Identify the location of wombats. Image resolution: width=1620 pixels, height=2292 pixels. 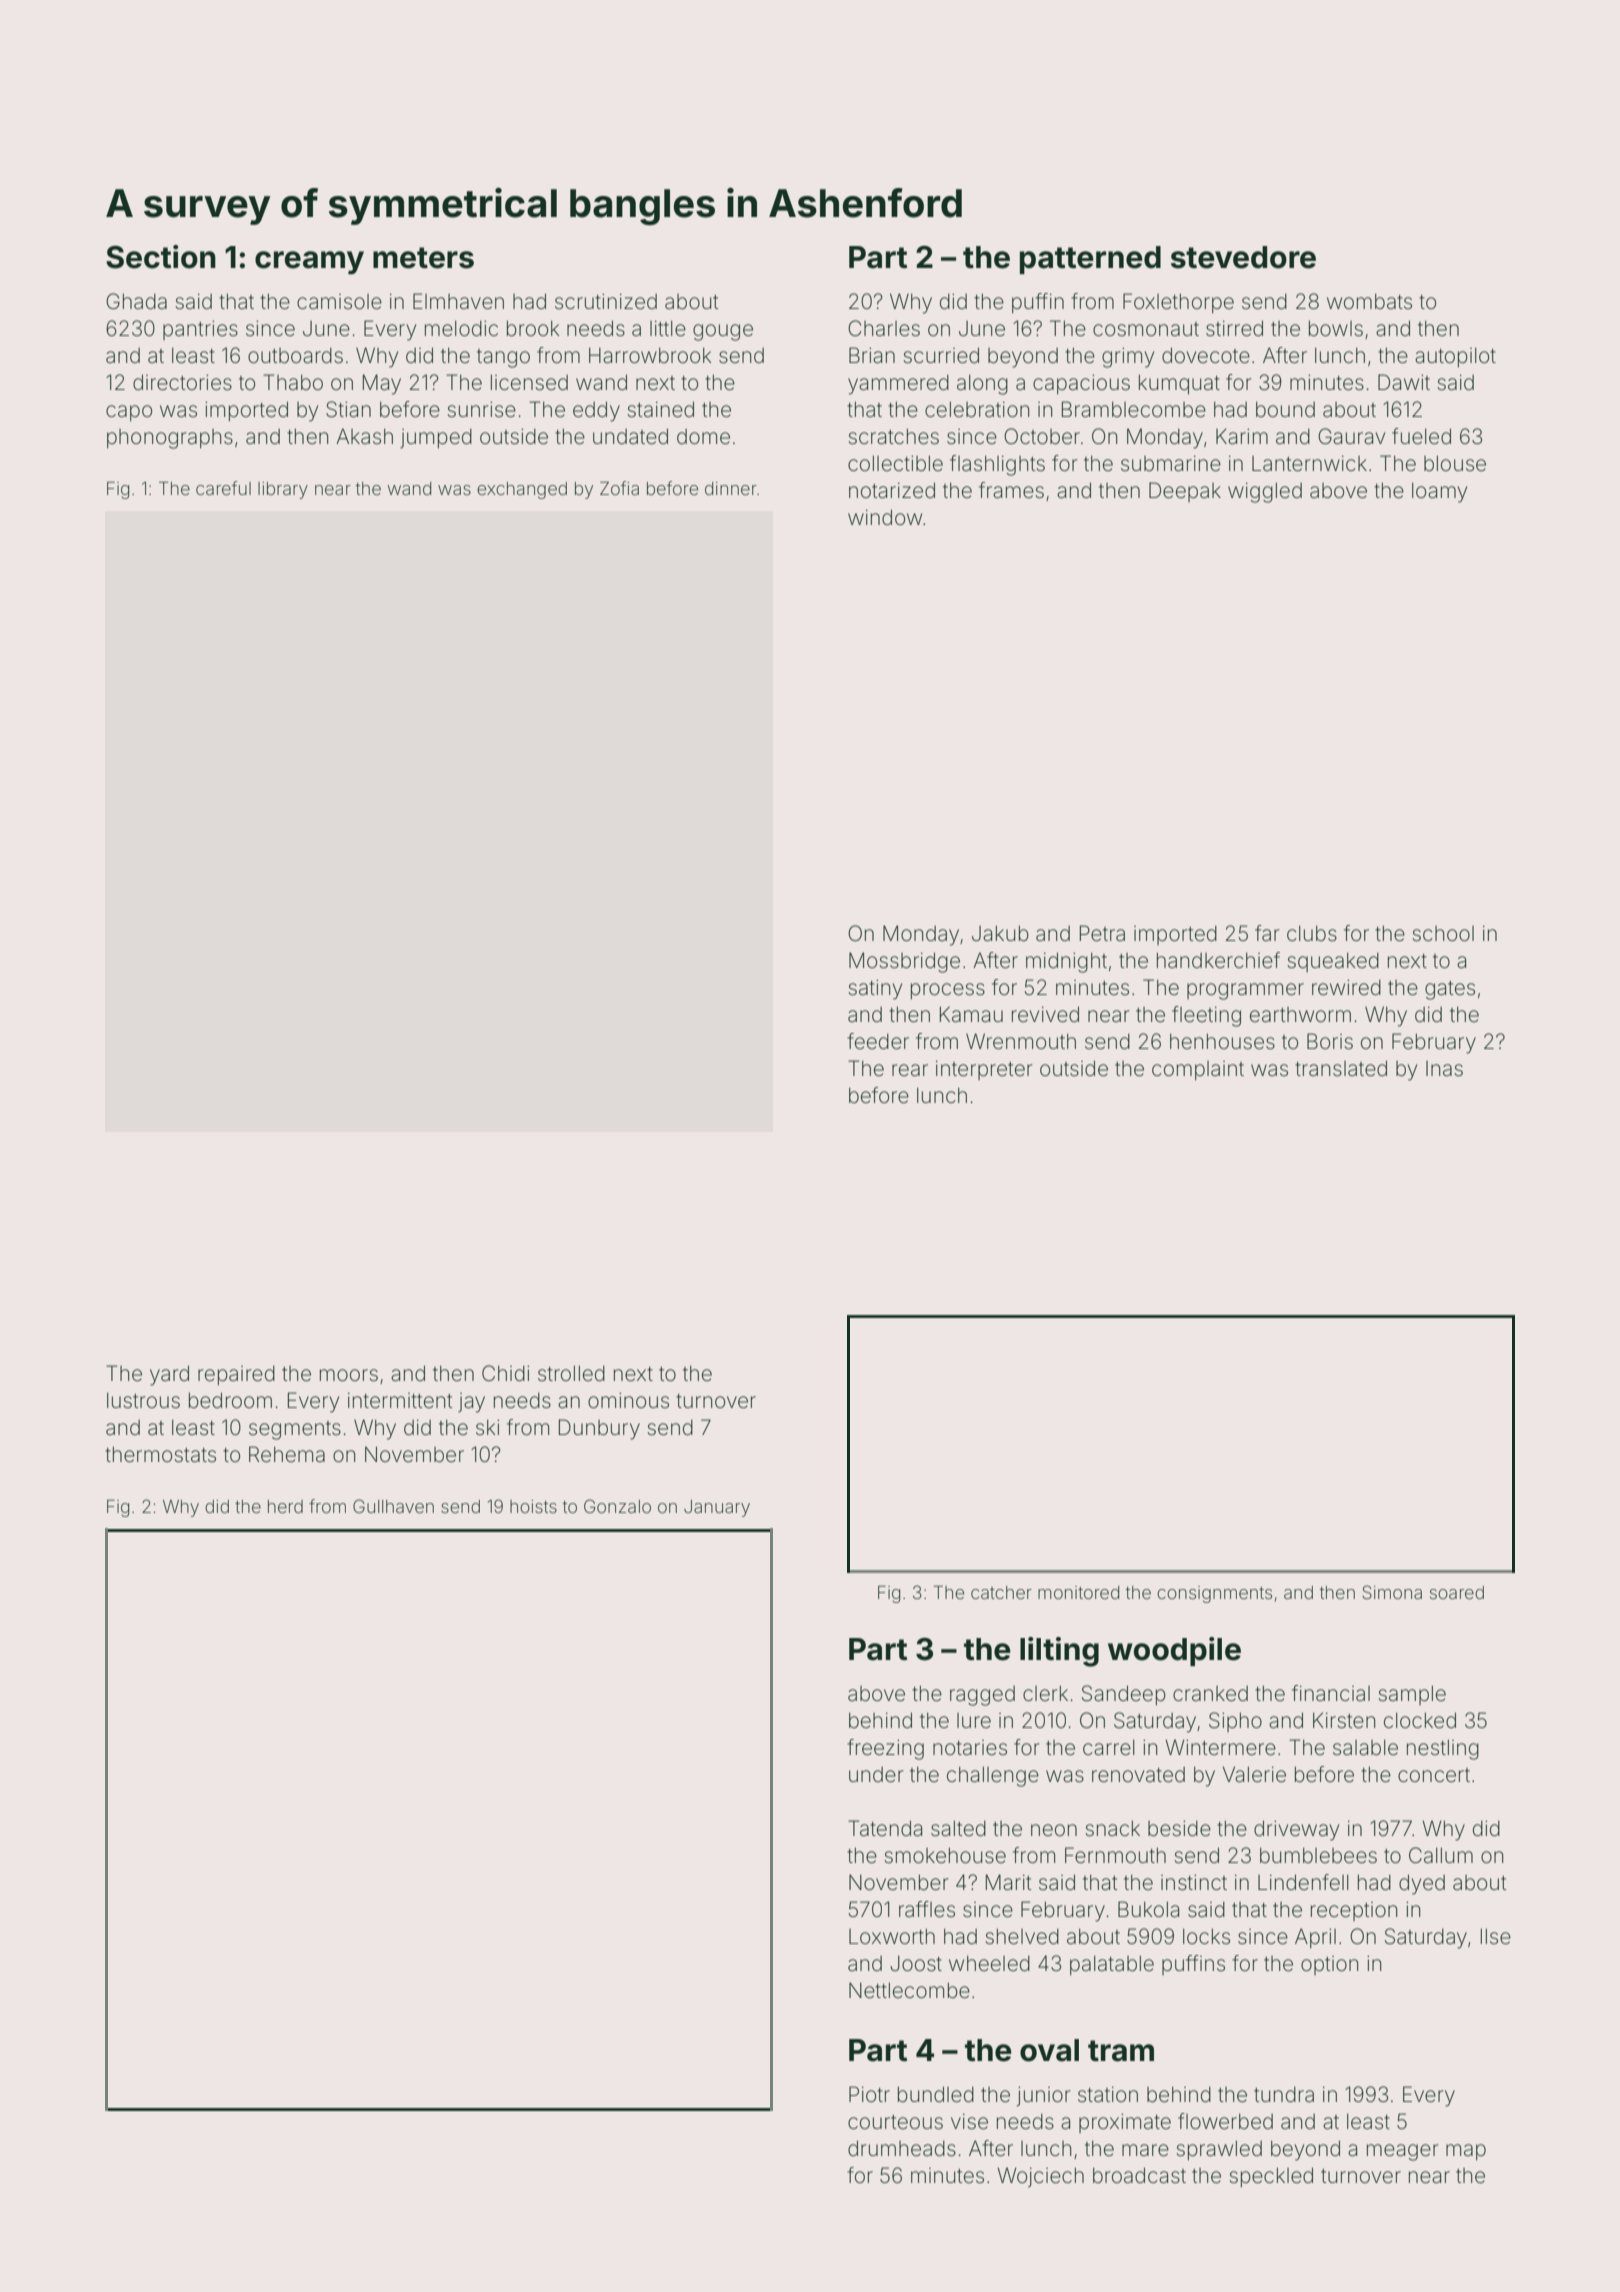
(1369, 301).
